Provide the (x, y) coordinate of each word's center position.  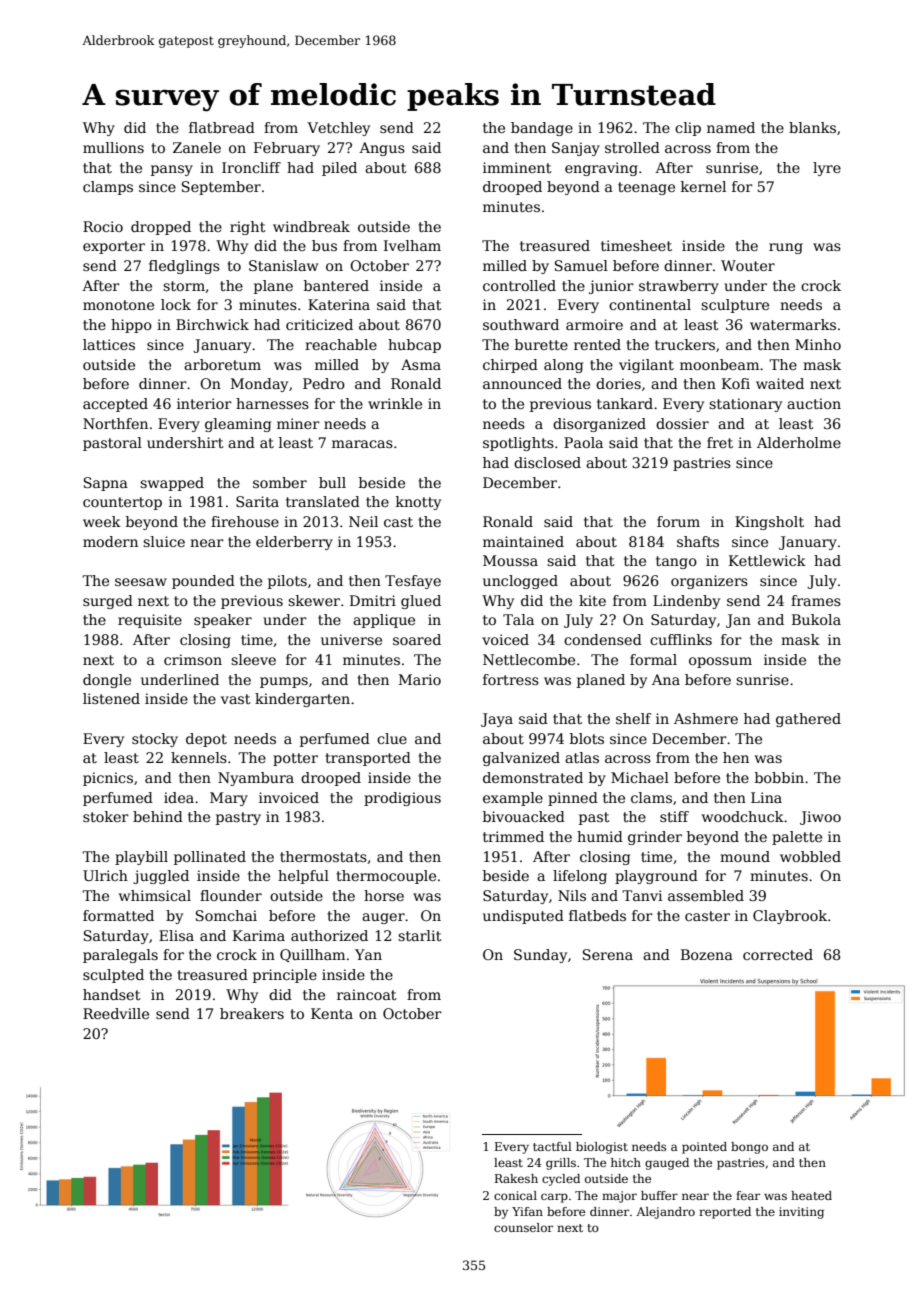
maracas (362, 444)
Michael (640, 777)
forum (678, 521)
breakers (252, 1013)
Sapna (106, 484)
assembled (706, 895)
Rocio (103, 226)
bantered (336, 285)
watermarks (793, 324)
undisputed (523, 917)
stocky (155, 740)
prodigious (402, 799)
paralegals (120, 956)
